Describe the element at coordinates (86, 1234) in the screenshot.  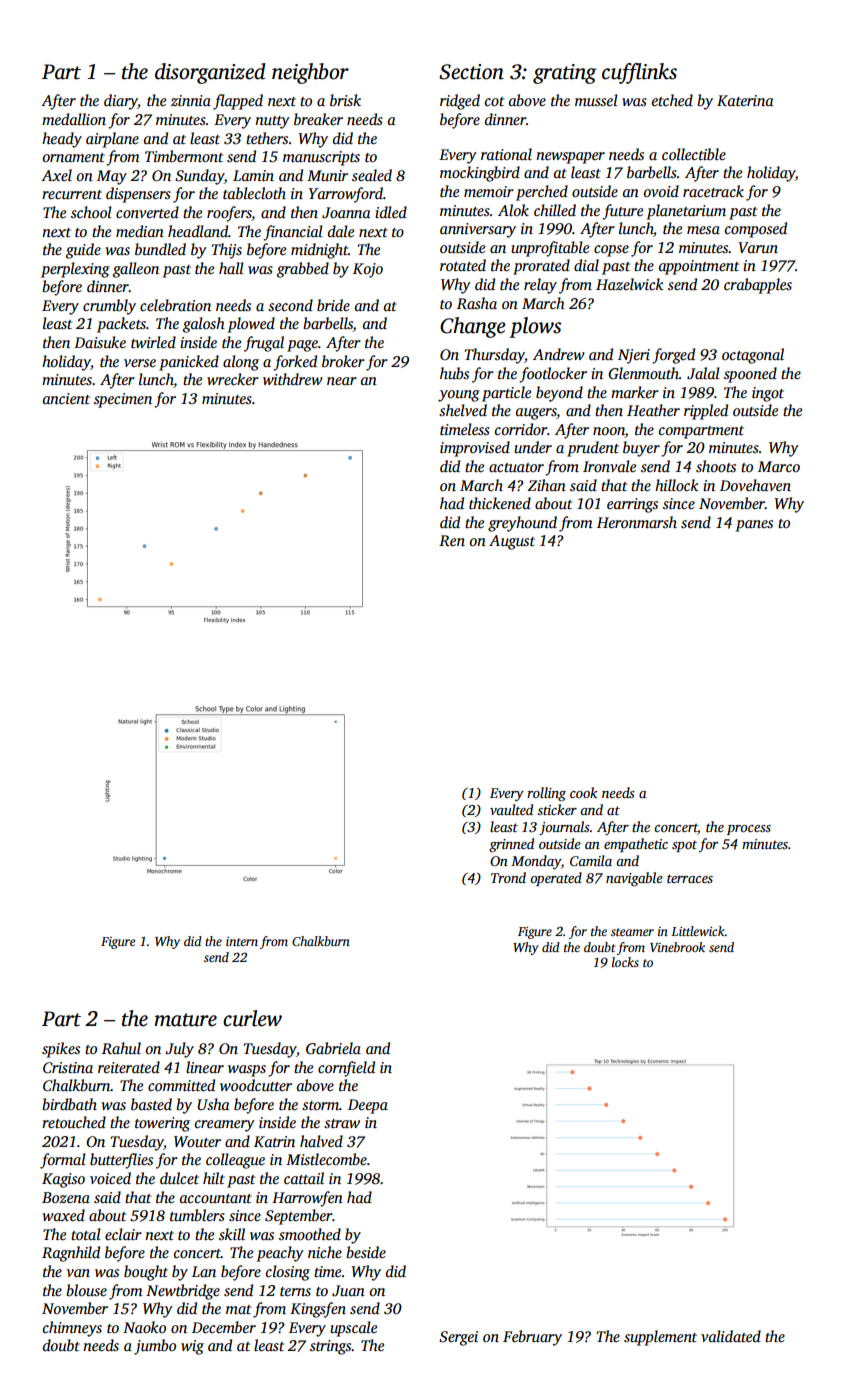
I see `total` at that location.
